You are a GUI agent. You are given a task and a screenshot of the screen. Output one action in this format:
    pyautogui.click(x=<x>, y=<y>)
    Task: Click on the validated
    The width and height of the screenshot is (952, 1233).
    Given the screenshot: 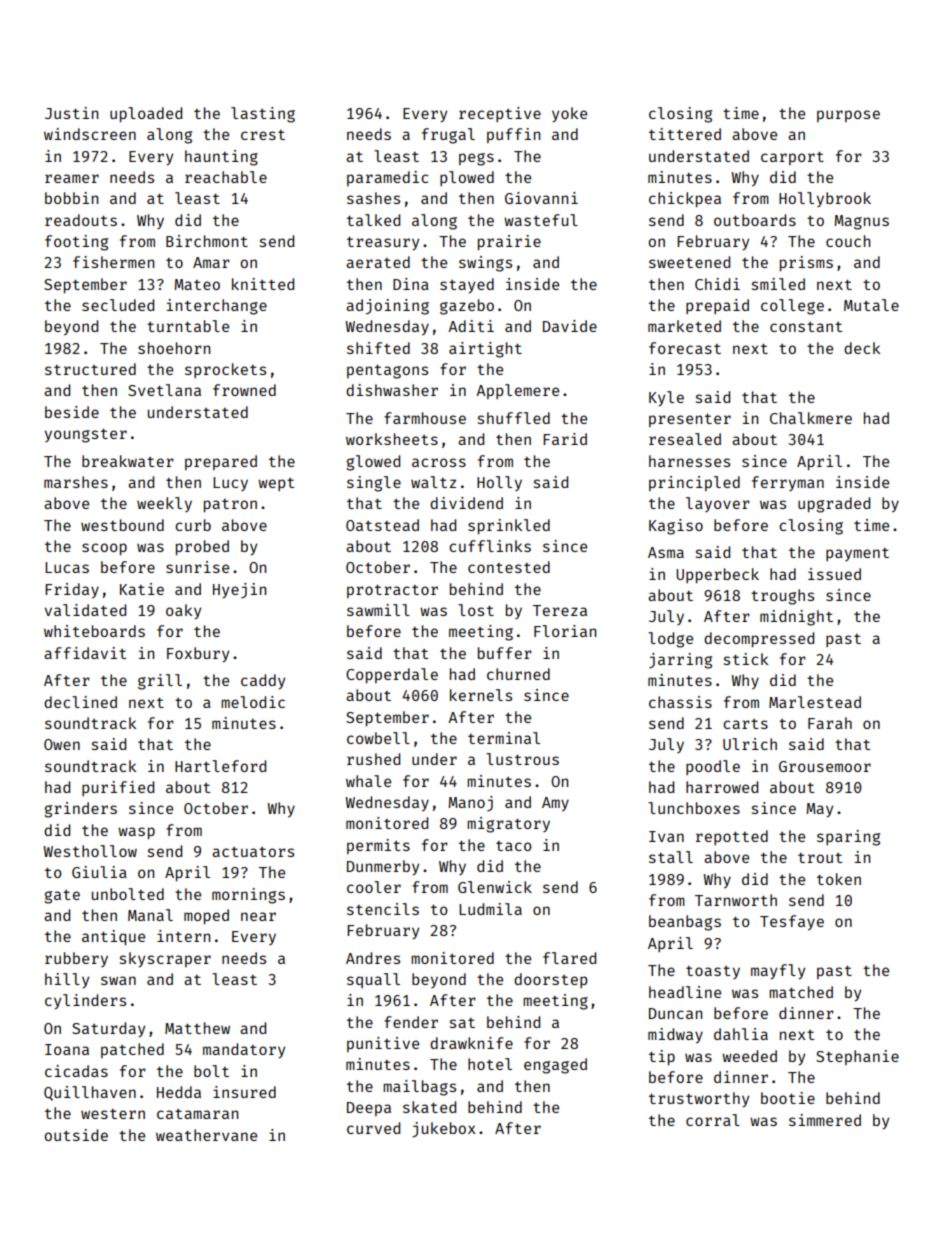 What is the action you would take?
    pyautogui.click(x=85, y=610)
